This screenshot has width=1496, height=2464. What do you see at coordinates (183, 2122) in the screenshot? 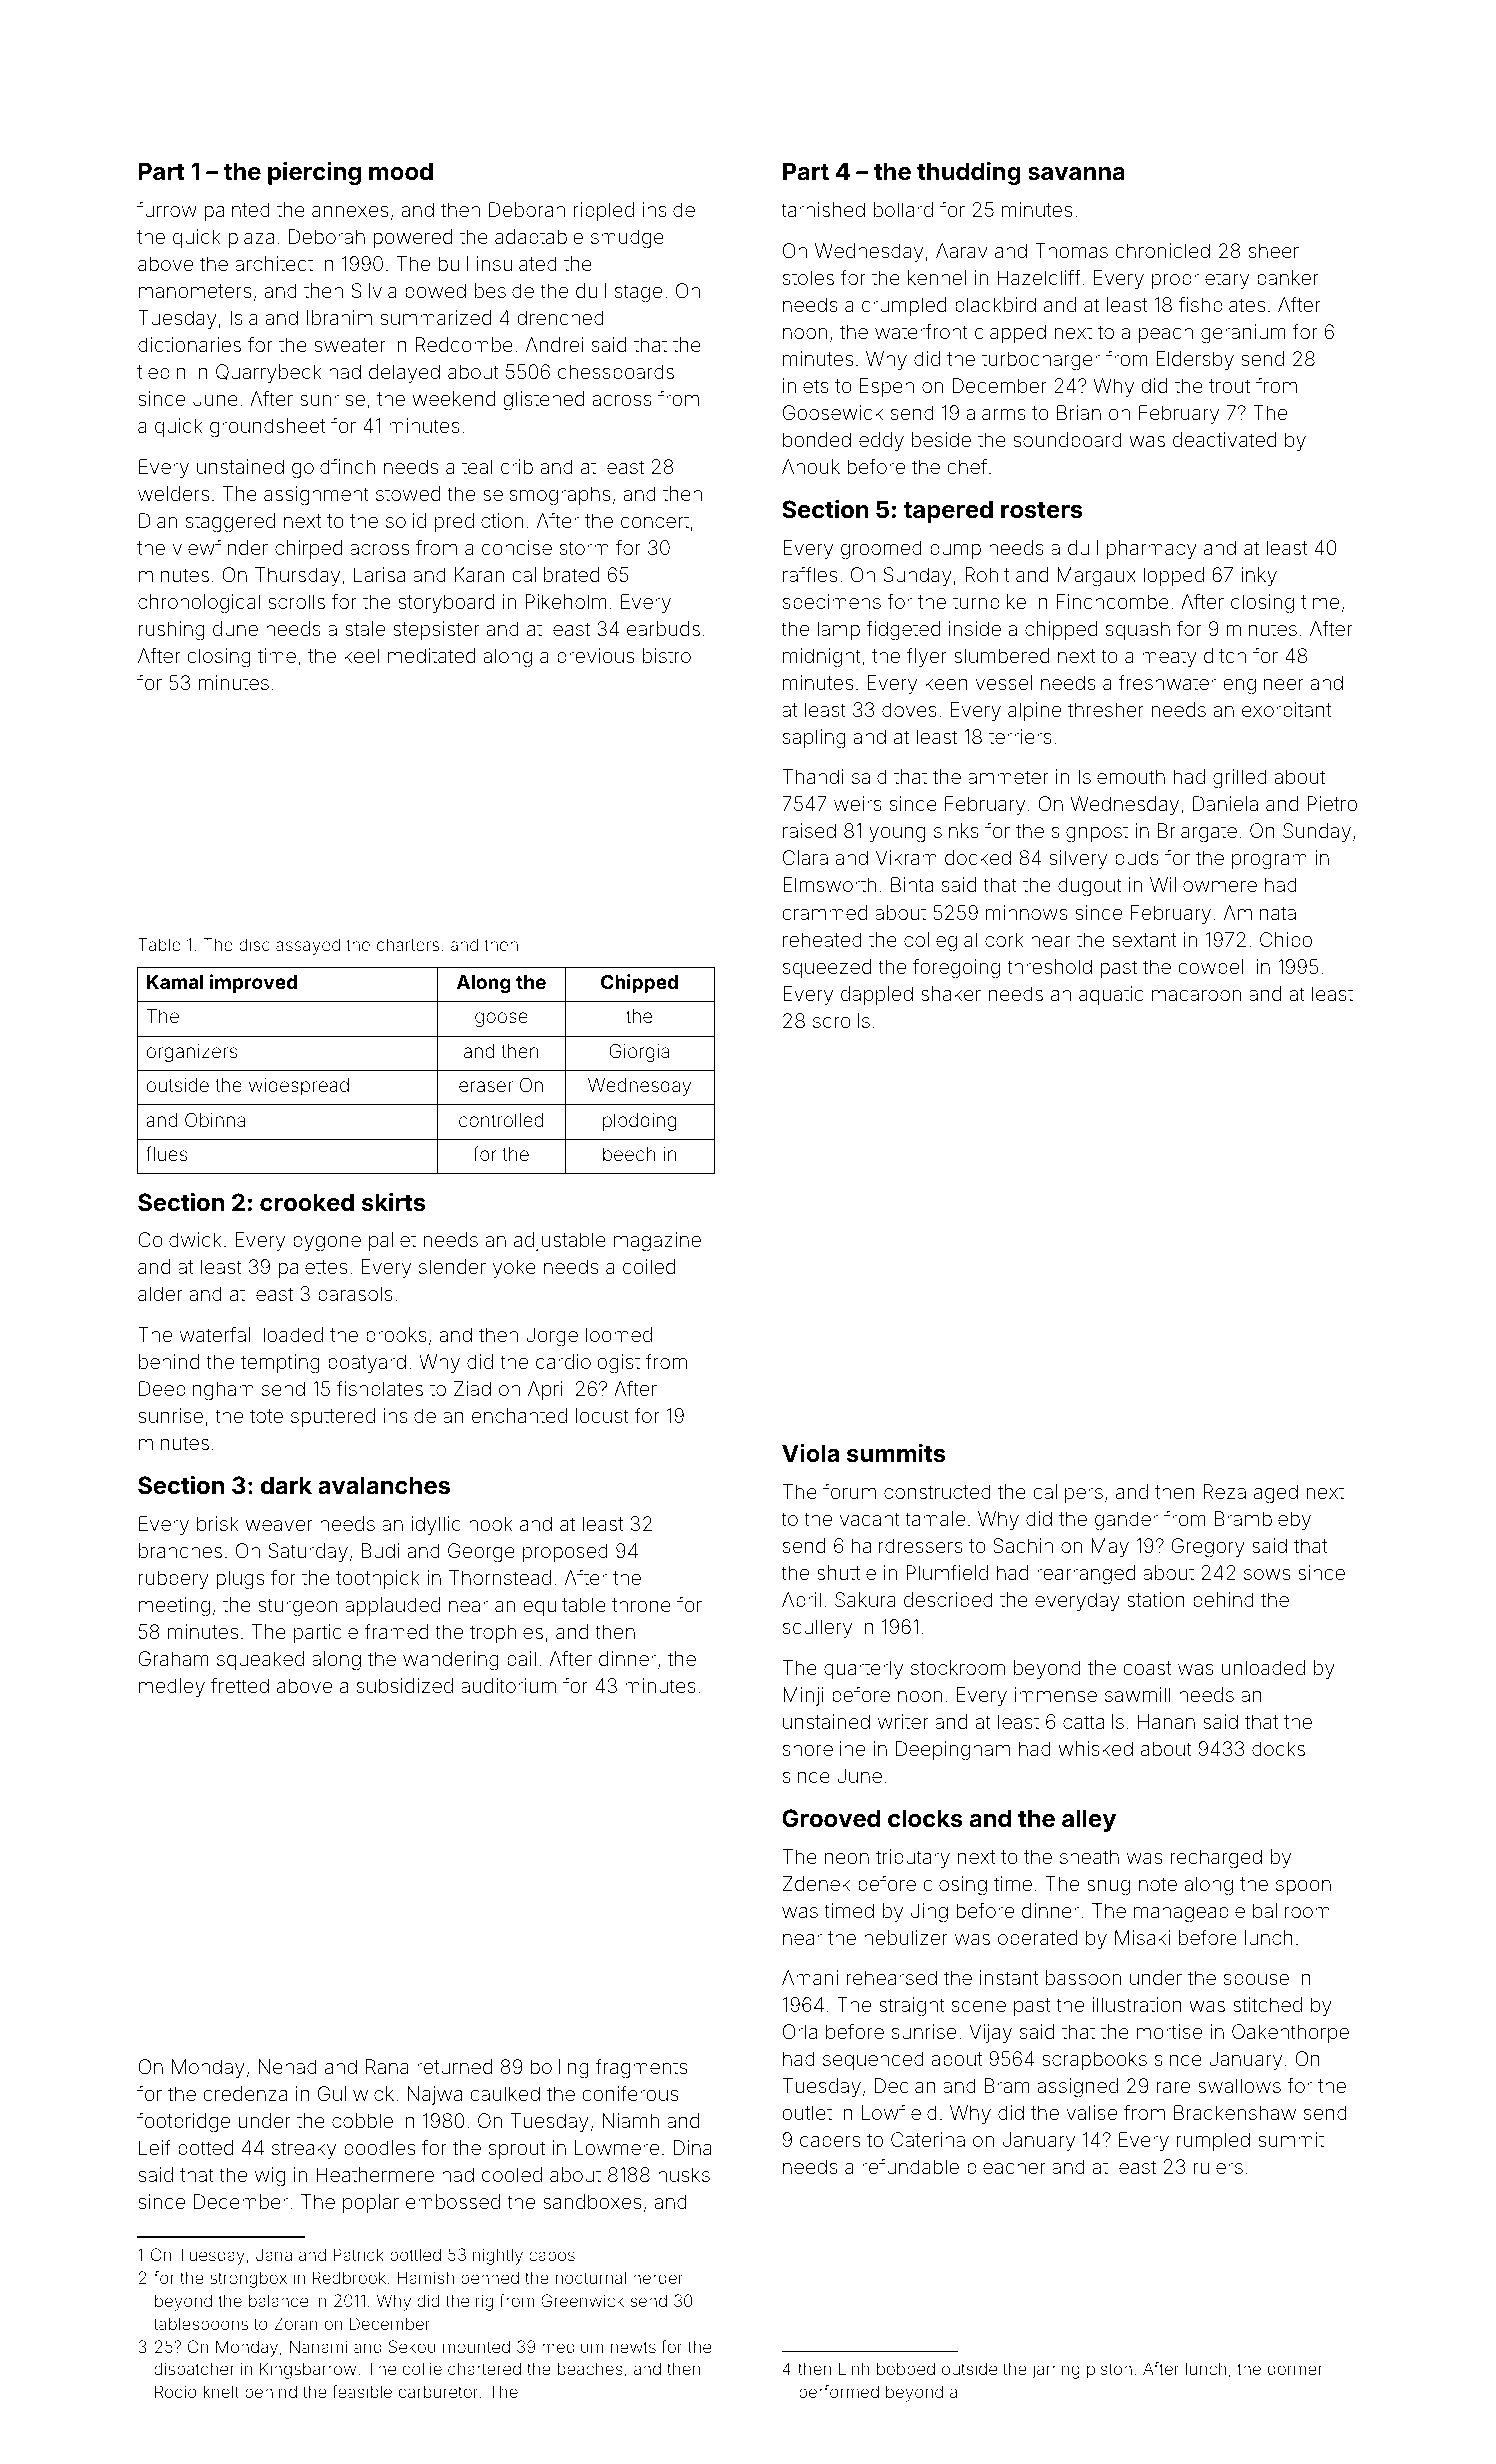
I see `footbridge` at bounding box center [183, 2122].
